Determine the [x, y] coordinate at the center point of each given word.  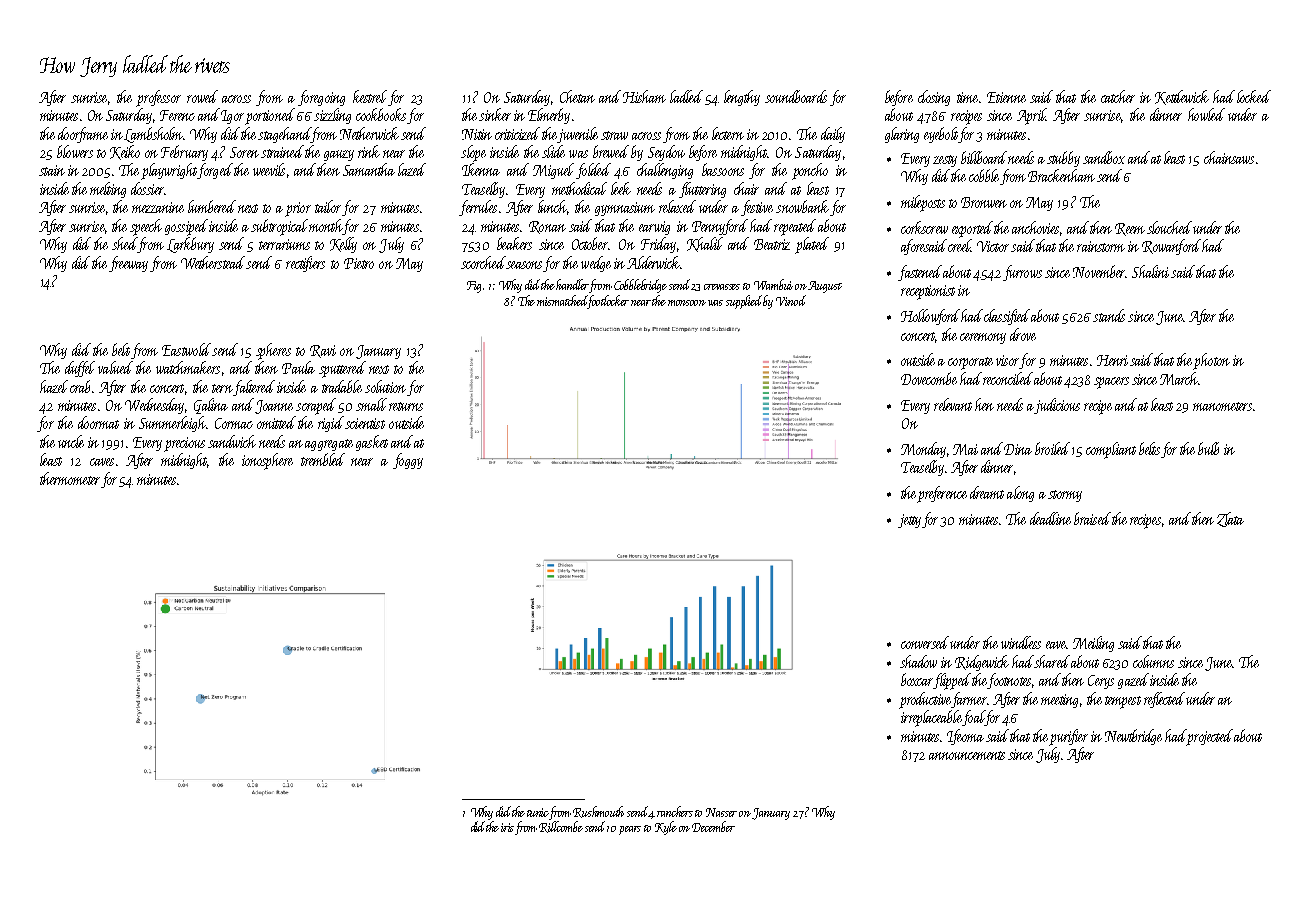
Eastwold [186, 349]
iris [507, 827]
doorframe [83, 135]
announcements [967, 755]
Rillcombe [561, 827]
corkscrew [924, 227]
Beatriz [772, 244]
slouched [1169, 227]
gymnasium [625, 209]
